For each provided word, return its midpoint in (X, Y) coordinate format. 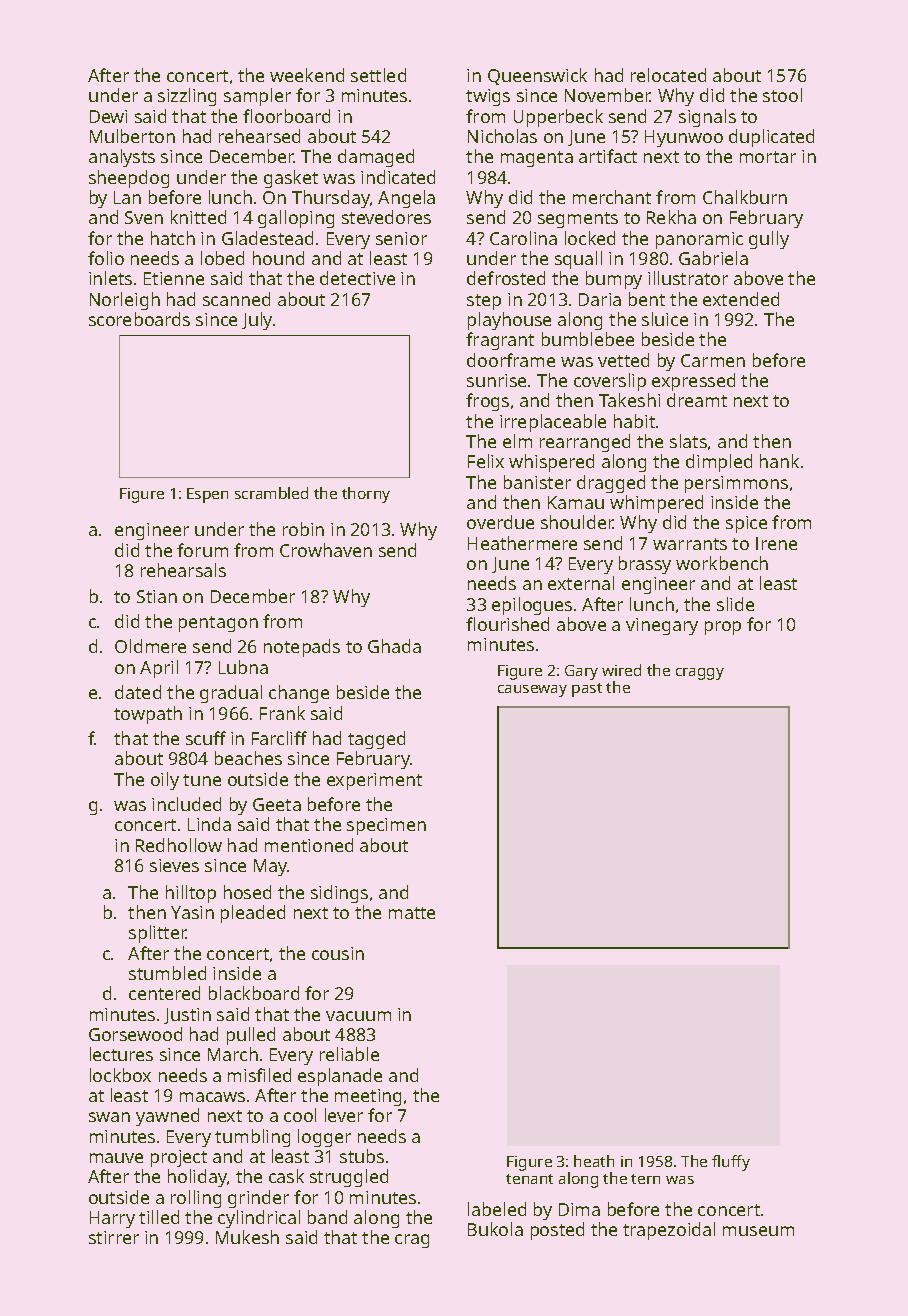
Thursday (331, 199)
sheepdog (129, 179)
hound (278, 258)
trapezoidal (669, 1231)
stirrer (114, 1237)
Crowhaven (326, 550)
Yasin (192, 912)
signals (707, 118)
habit (634, 421)
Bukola (495, 1229)
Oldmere (150, 646)
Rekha (671, 217)
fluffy (731, 1163)
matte (412, 913)
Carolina (523, 238)
